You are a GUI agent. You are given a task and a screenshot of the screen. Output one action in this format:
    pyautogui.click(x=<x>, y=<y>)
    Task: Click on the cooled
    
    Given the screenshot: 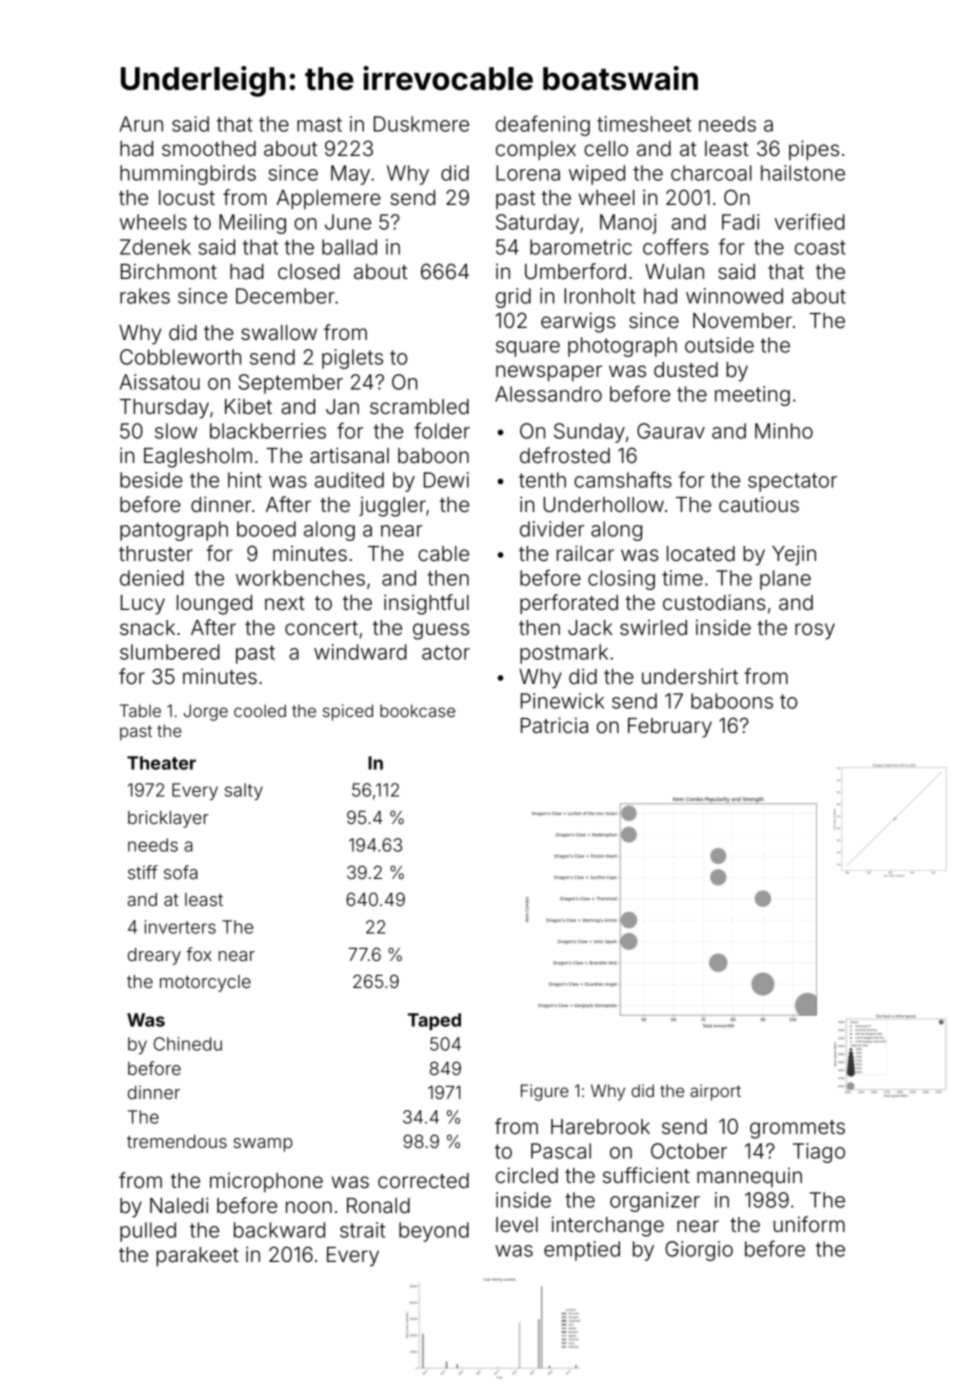 What is the action you would take?
    pyautogui.click(x=260, y=710)
